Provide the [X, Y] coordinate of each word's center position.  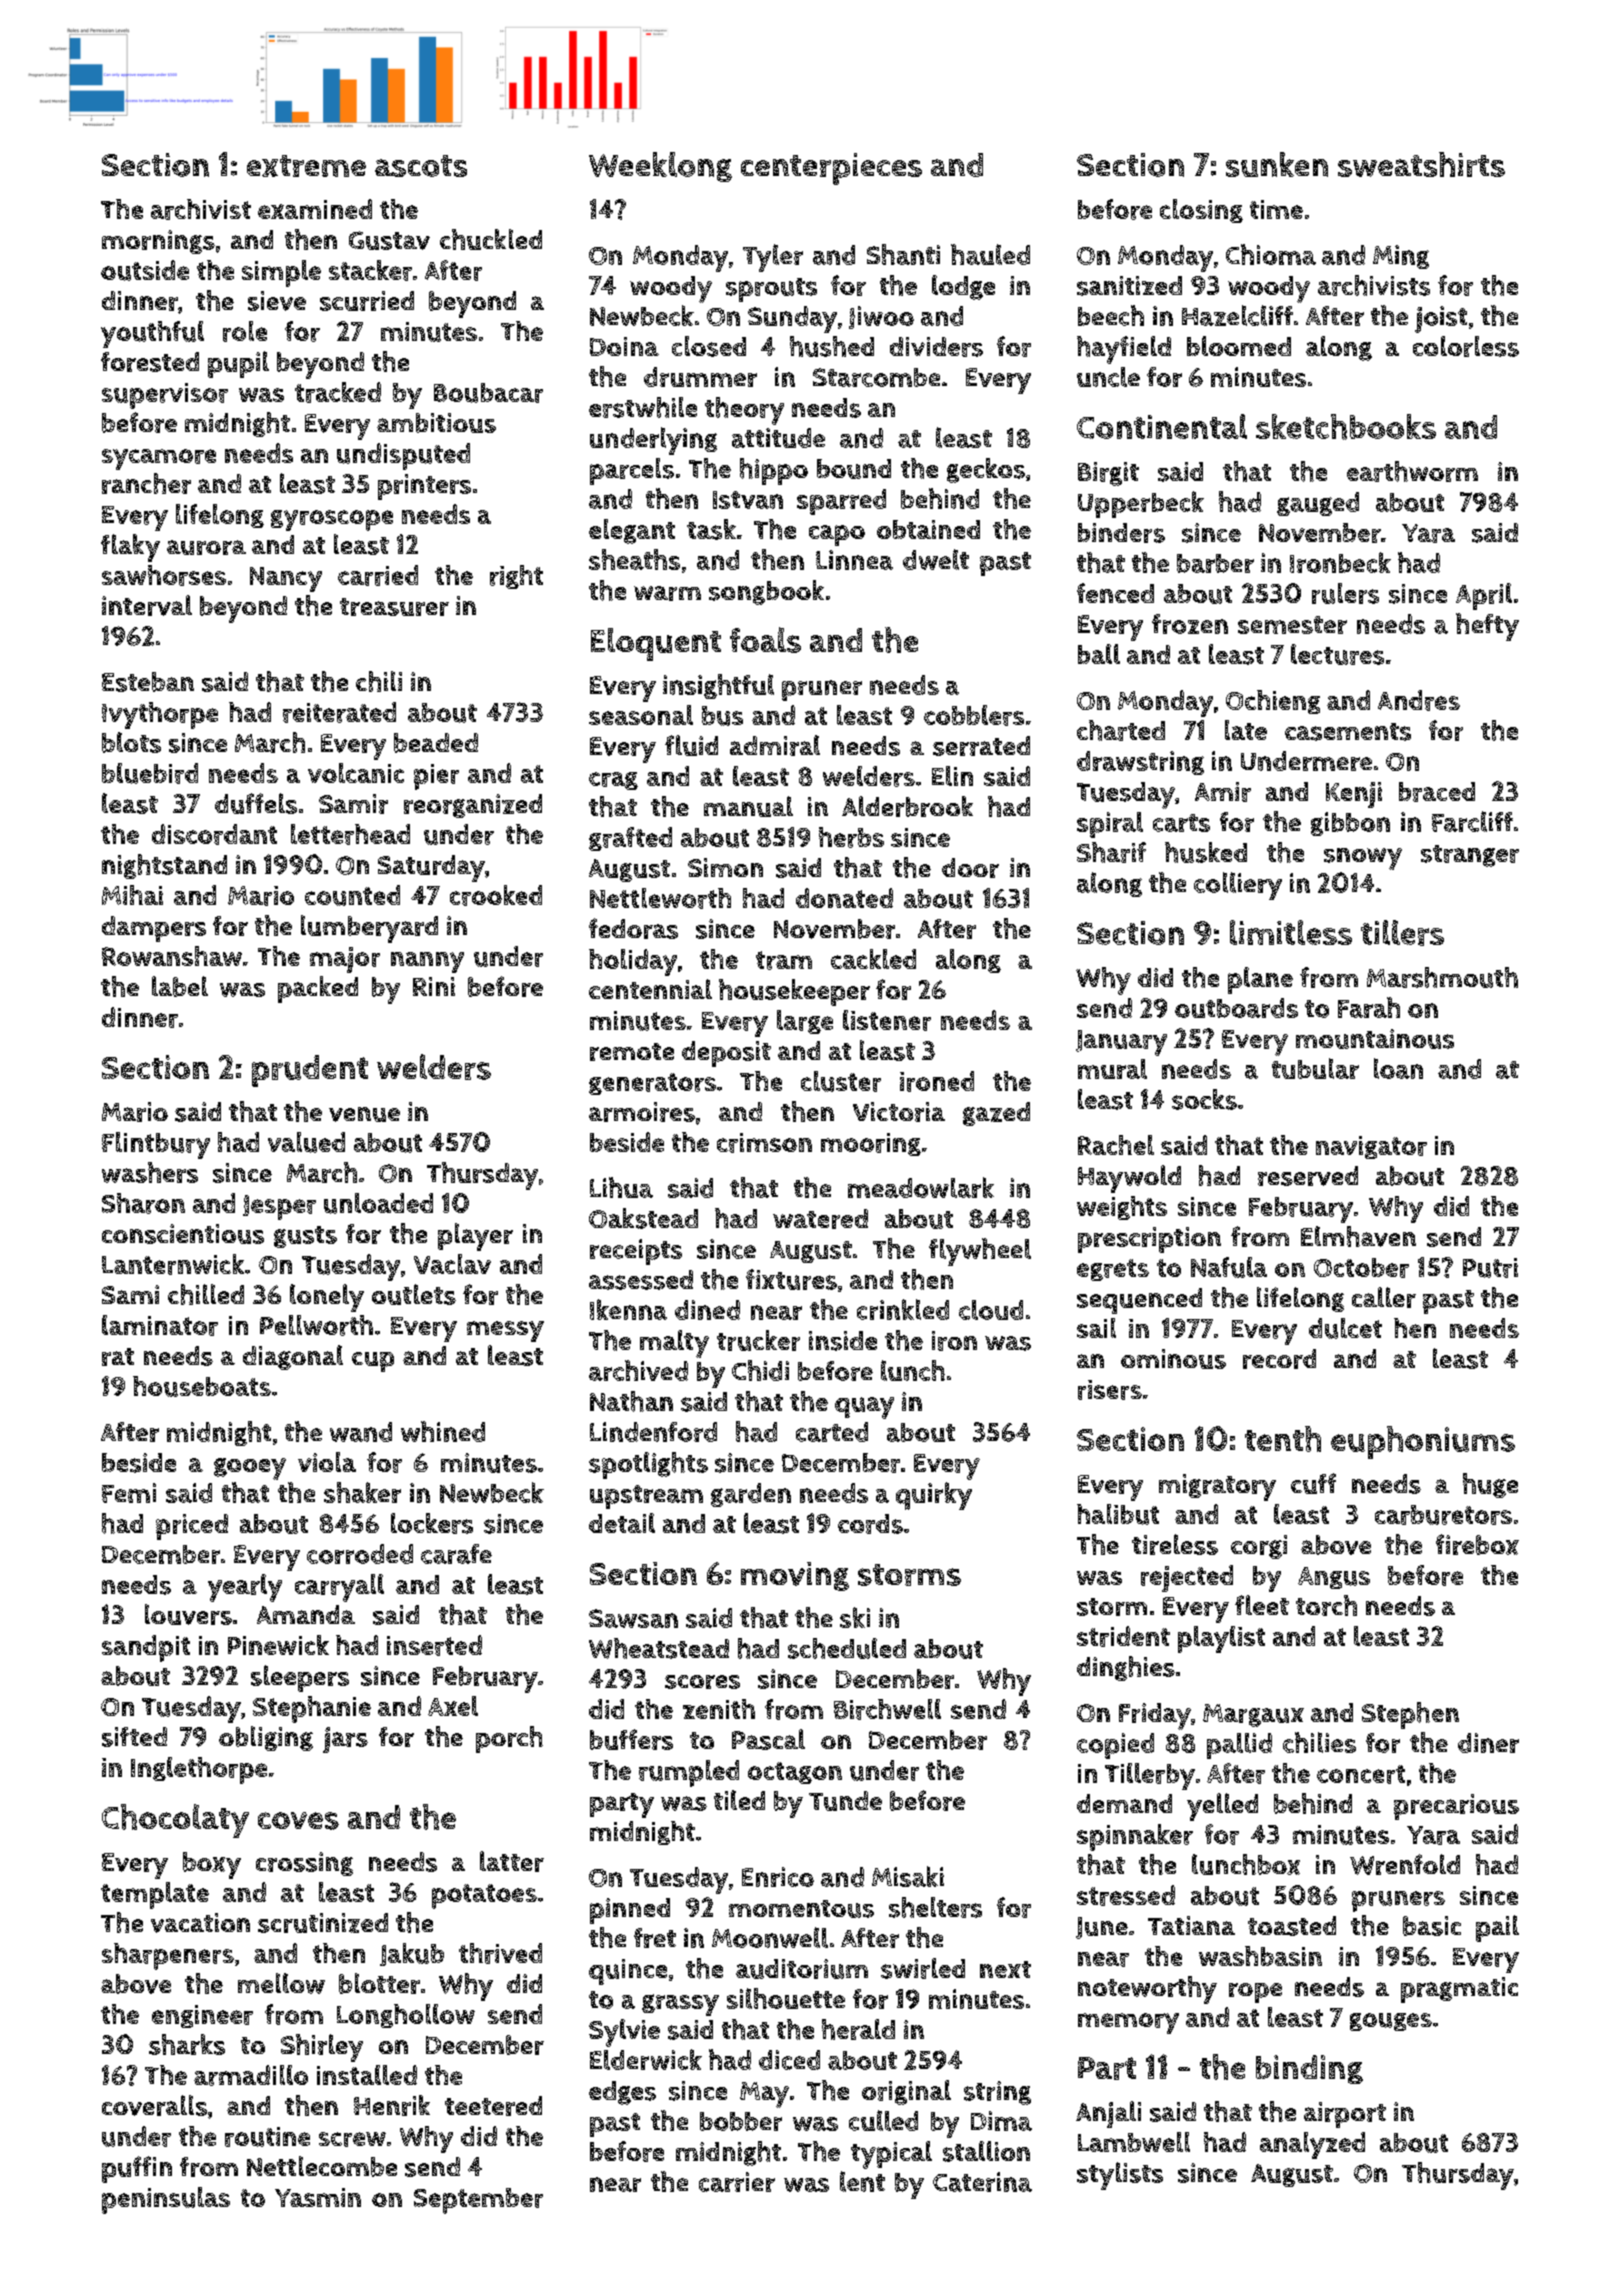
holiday [633, 962]
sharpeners [168, 1956]
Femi [129, 1493]
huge [1490, 1485]
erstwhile [643, 407]
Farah [1369, 1007]
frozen [1190, 624]
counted [352, 895]
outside [145, 270]
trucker [758, 1340]
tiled [739, 1800]
